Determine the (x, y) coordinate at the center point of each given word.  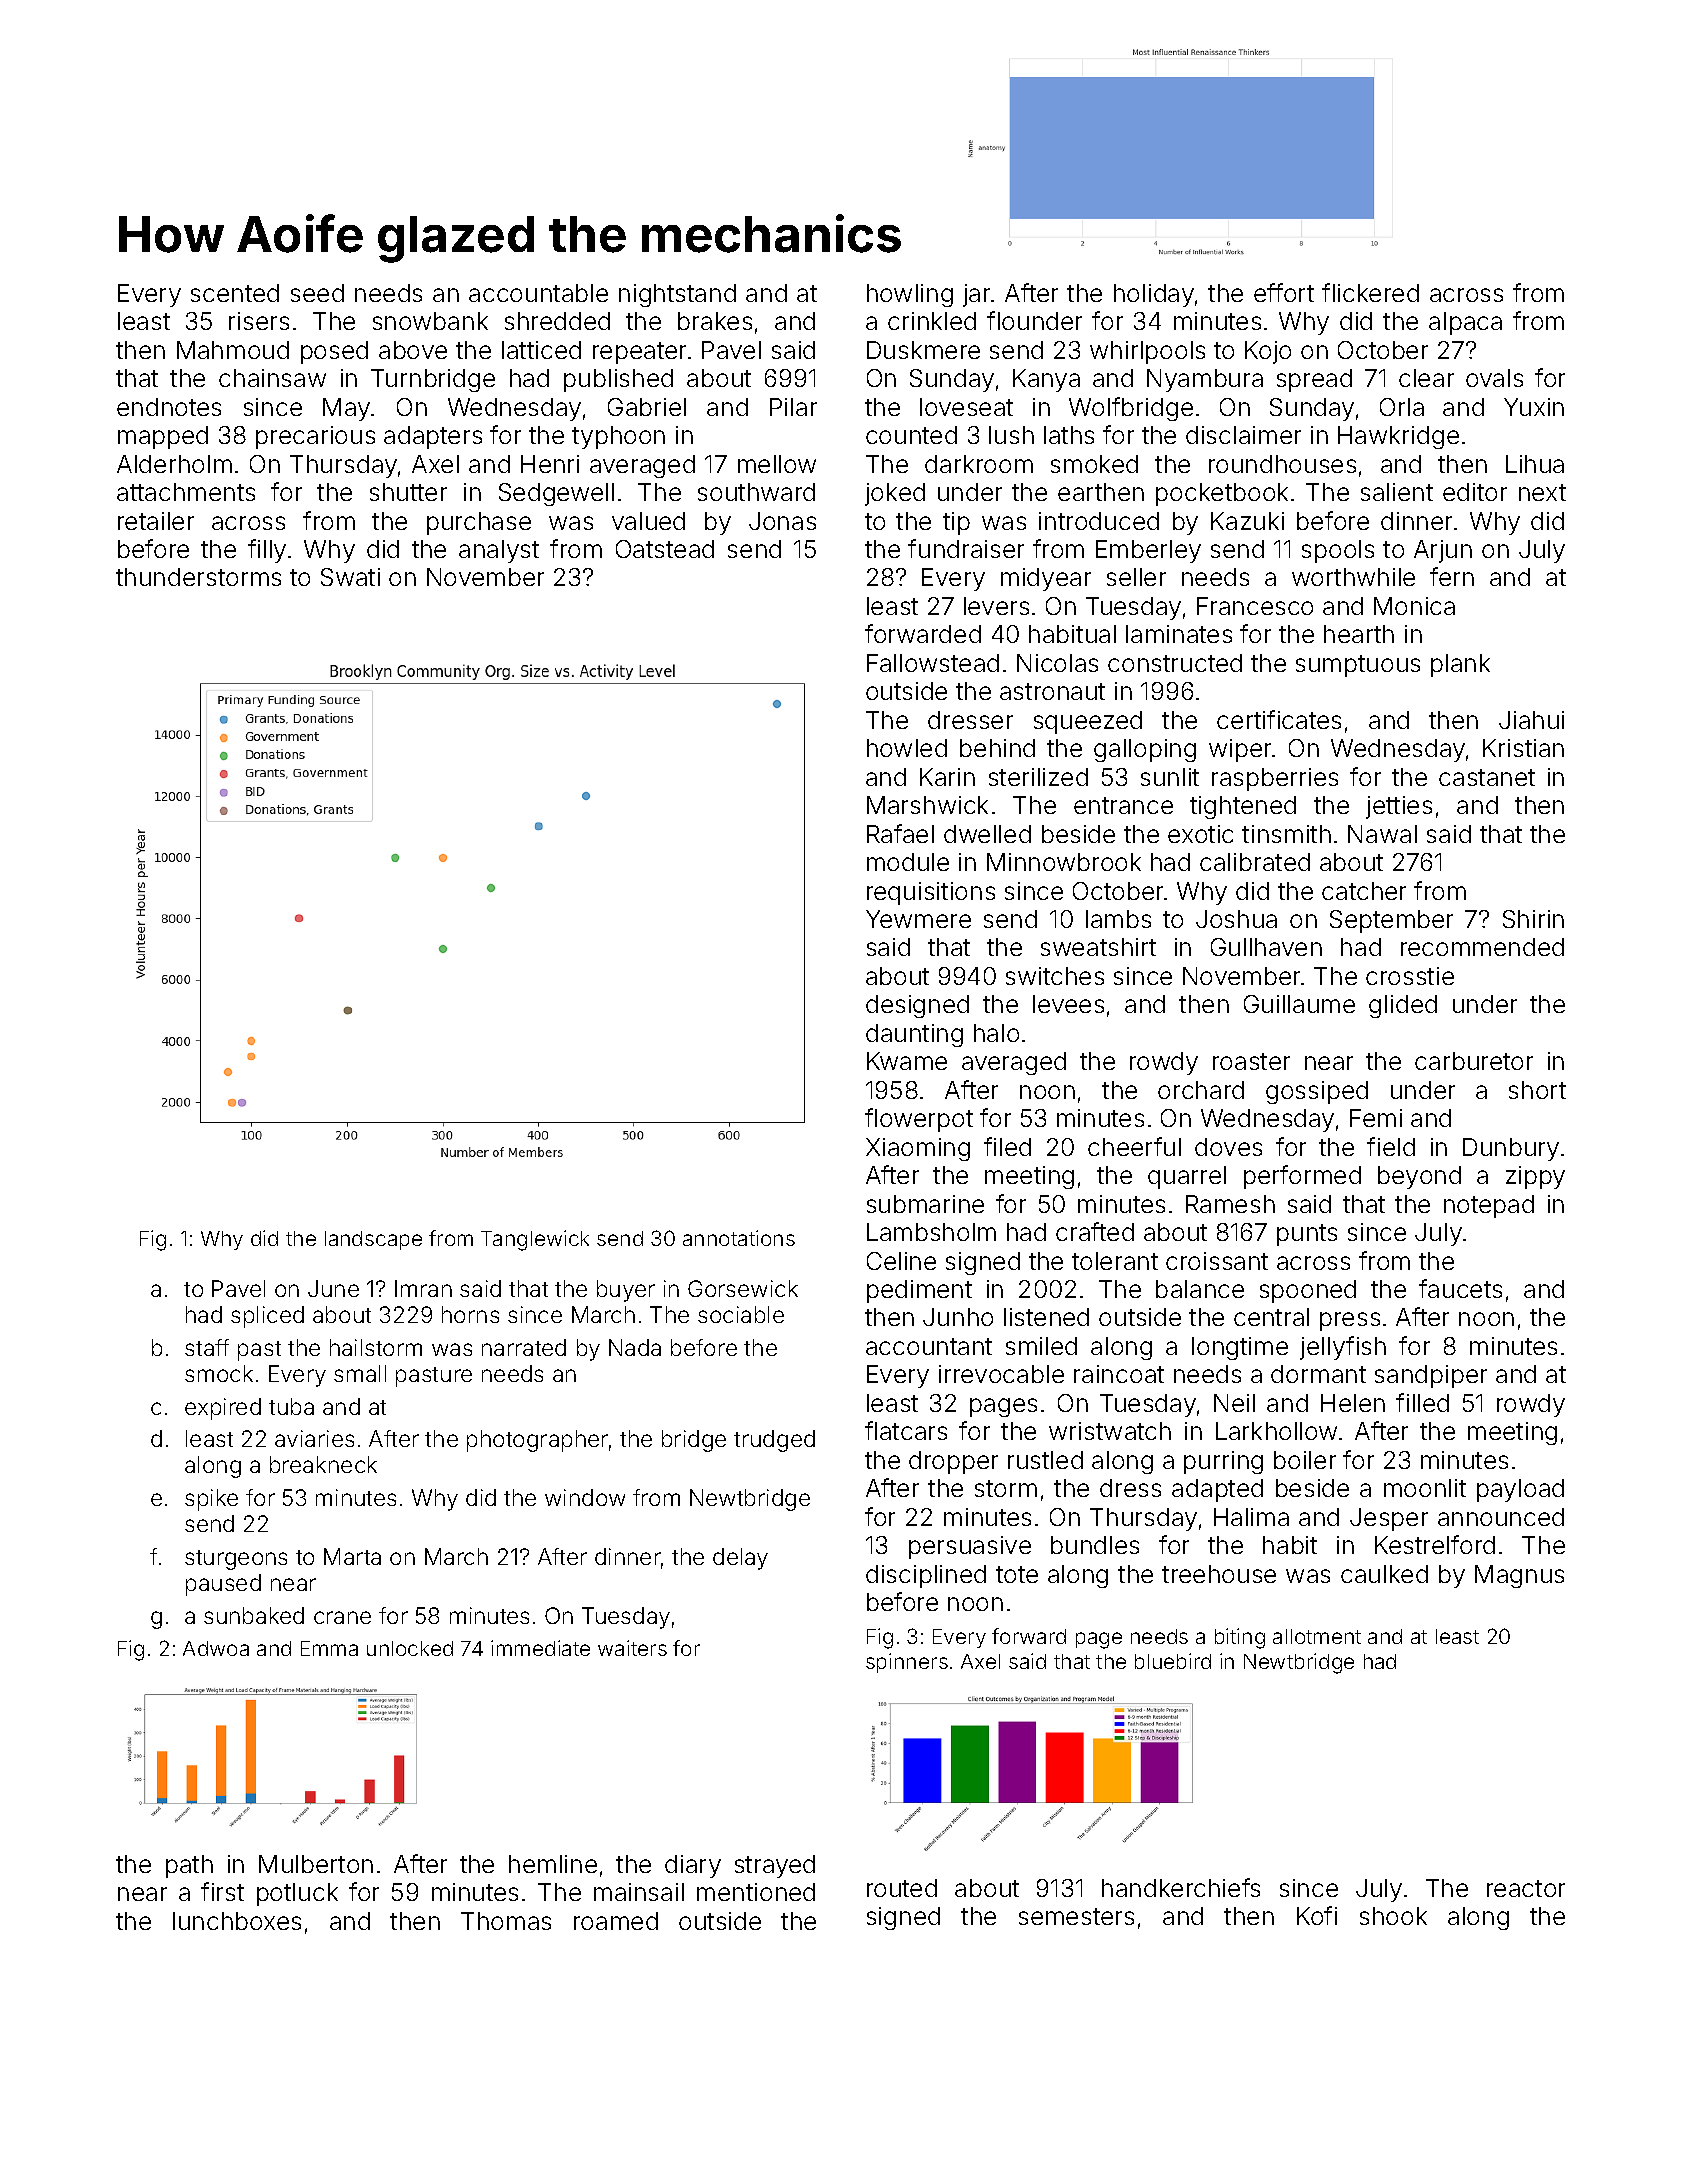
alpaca (1465, 323)
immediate (540, 1648)
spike (211, 1500)
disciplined (926, 1576)
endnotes (169, 407)
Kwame (907, 1061)
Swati (350, 577)
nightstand (677, 295)
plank (1460, 665)
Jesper (1389, 1519)
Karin (947, 777)
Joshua (1236, 919)
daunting (914, 1035)
